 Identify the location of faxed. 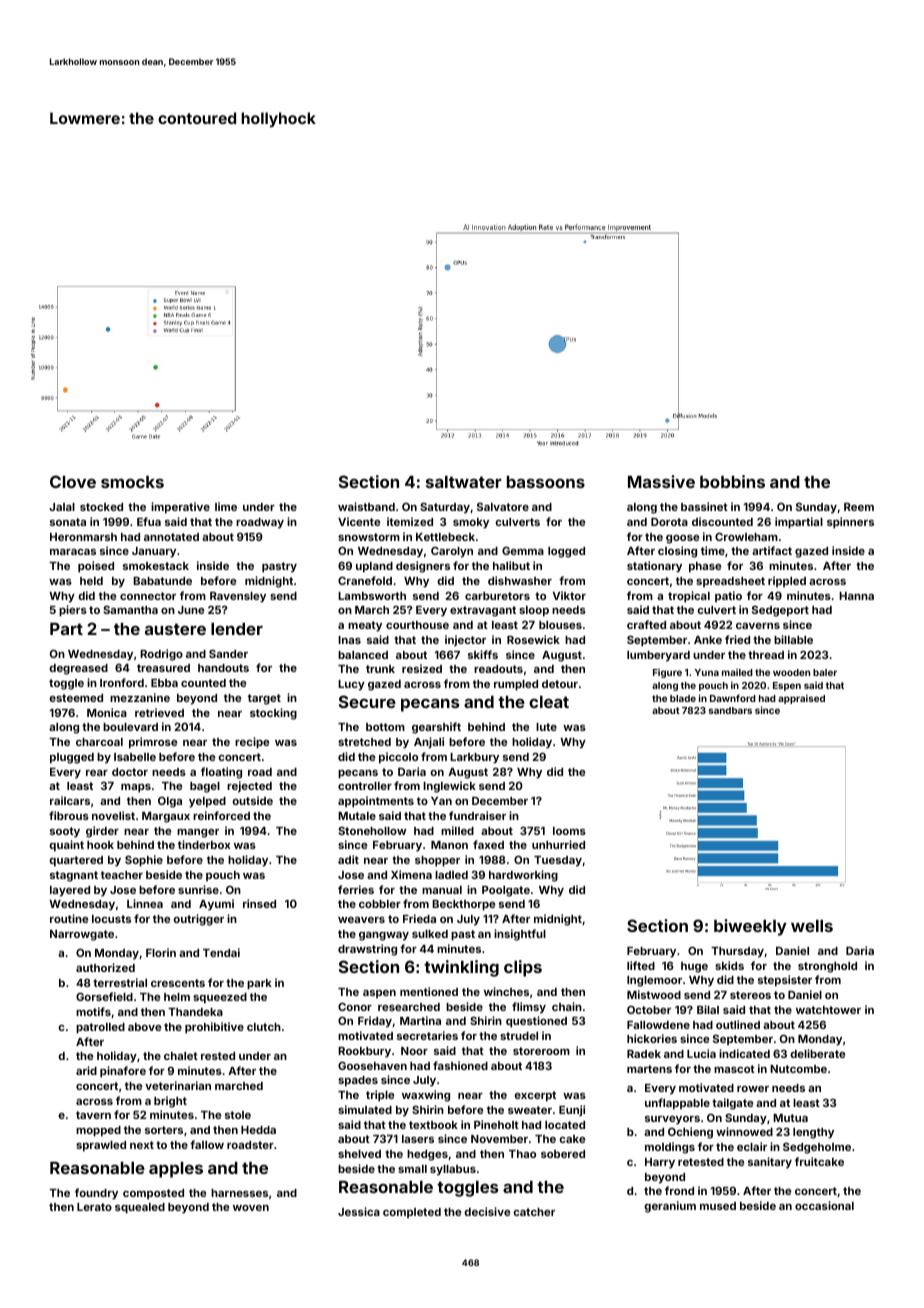
(488, 844).
